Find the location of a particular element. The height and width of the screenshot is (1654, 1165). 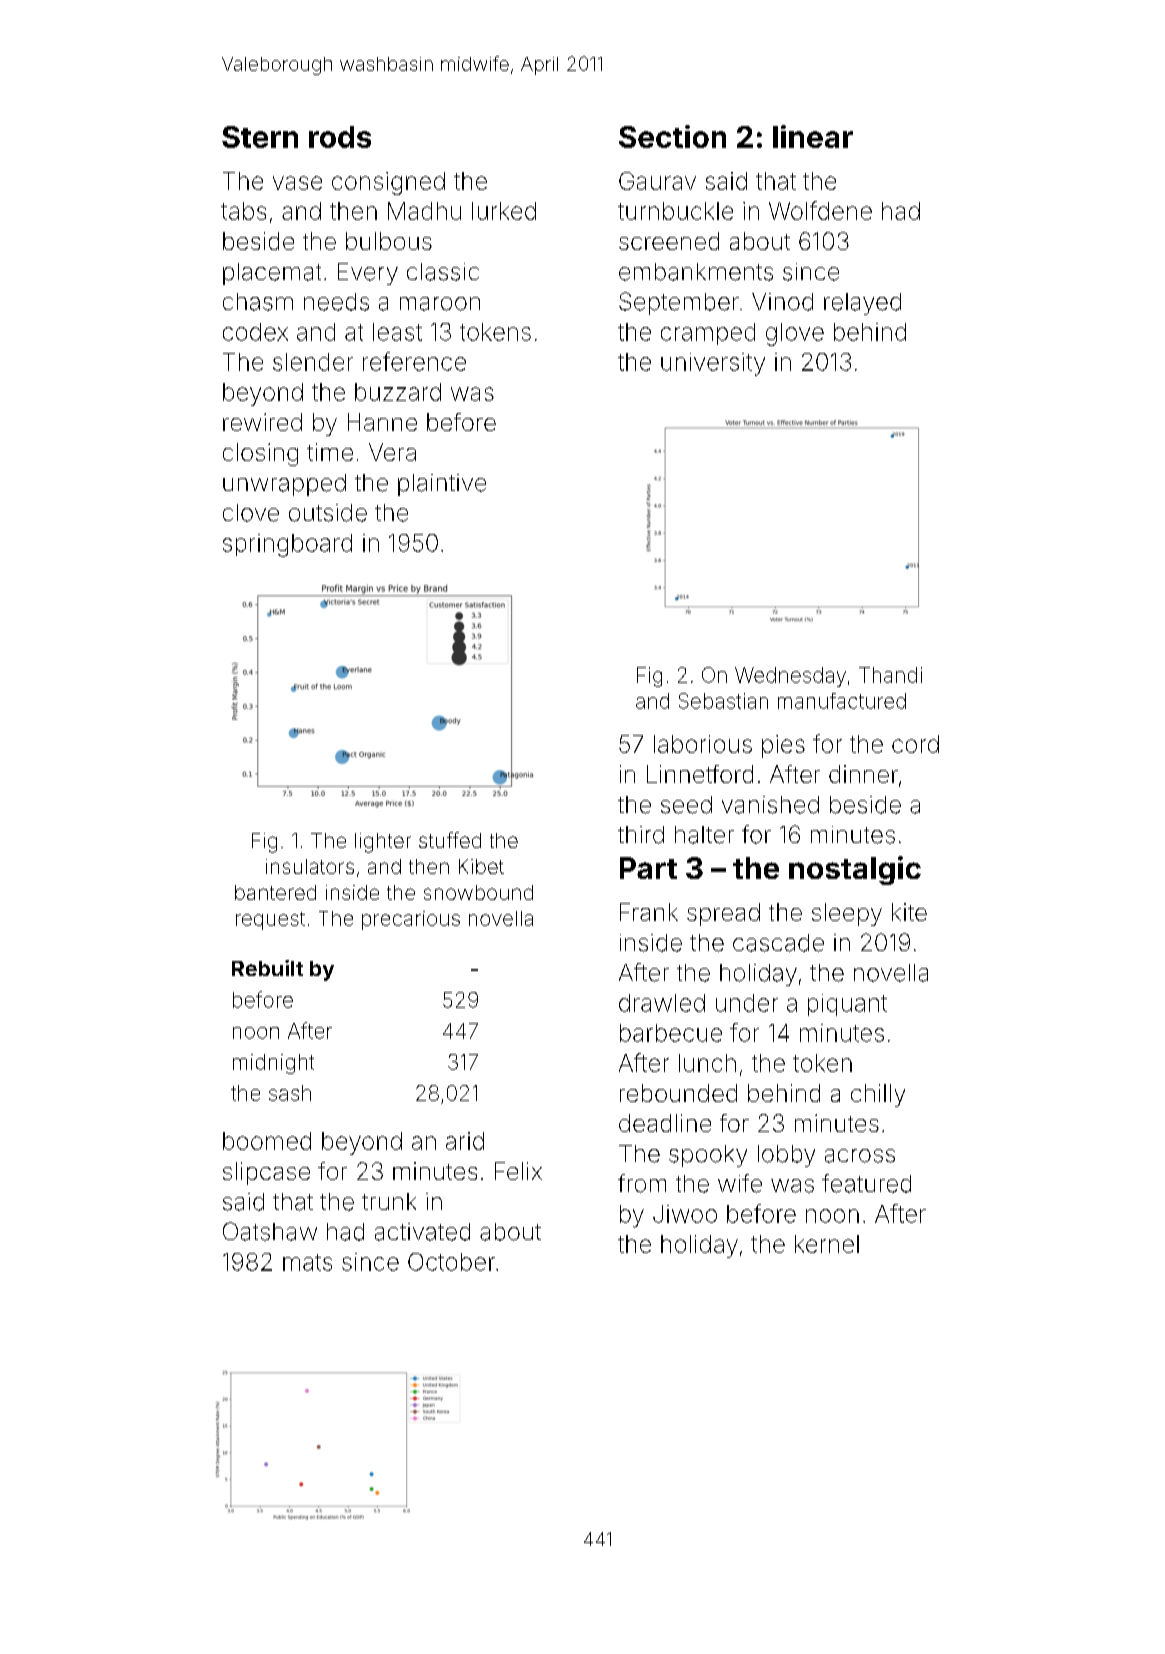

Sebastian is located at coordinates (723, 701).
